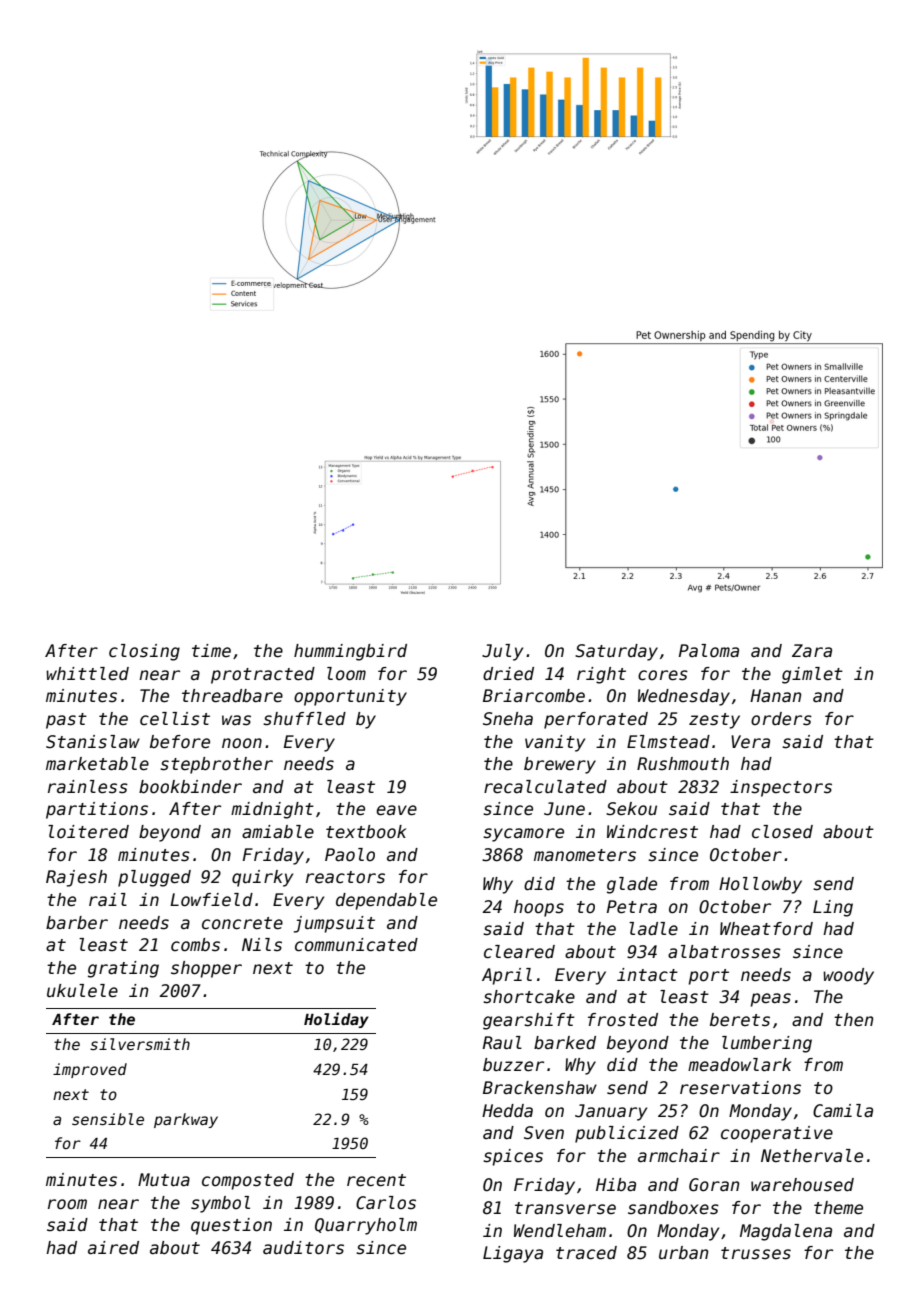 The width and height of the screenshot is (924, 1314). What do you see at coordinates (508, 674) in the screenshot?
I see `dried` at bounding box center [508, 674].
